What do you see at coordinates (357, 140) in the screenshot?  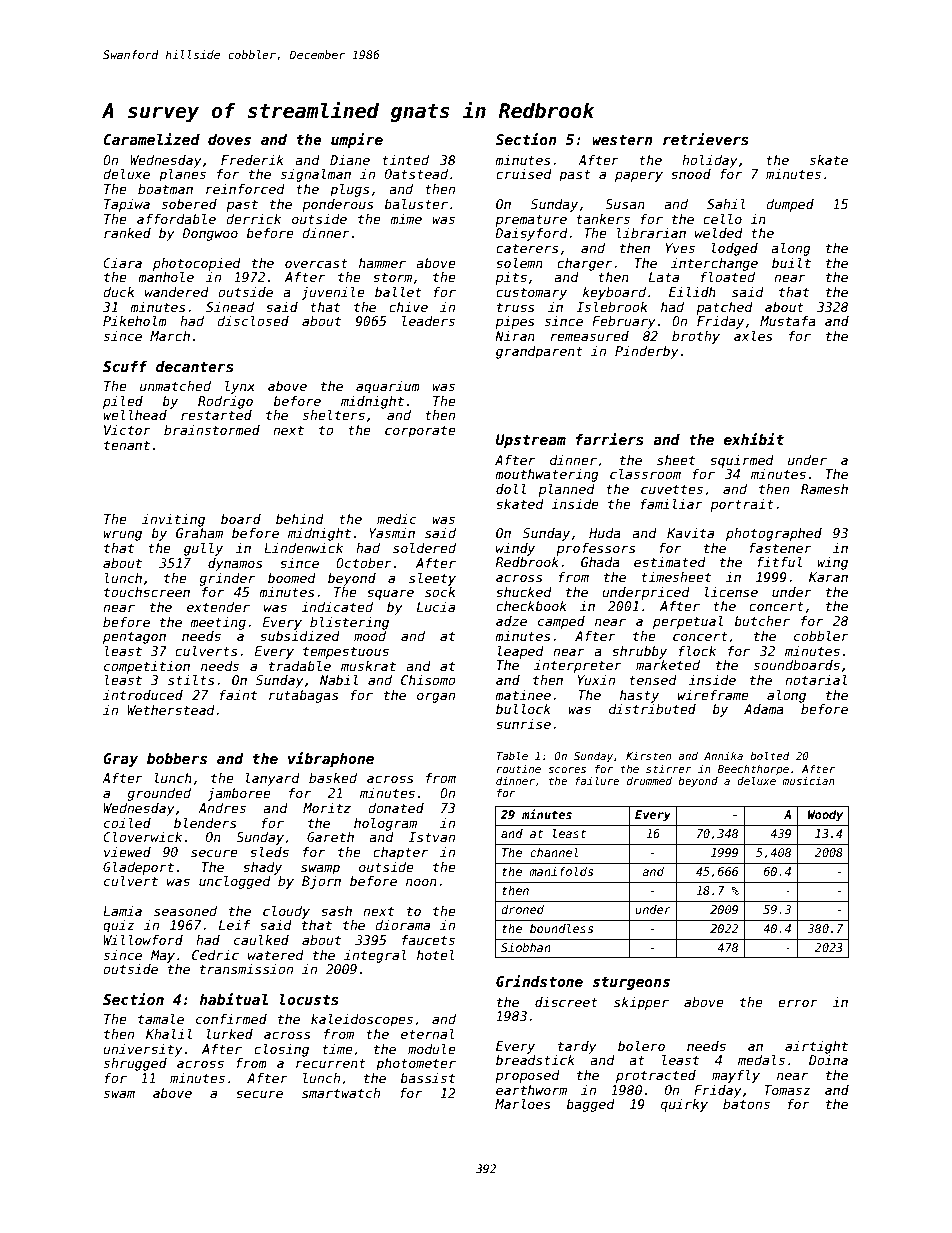 I see `umpire` at bounding box center [357, 140].
